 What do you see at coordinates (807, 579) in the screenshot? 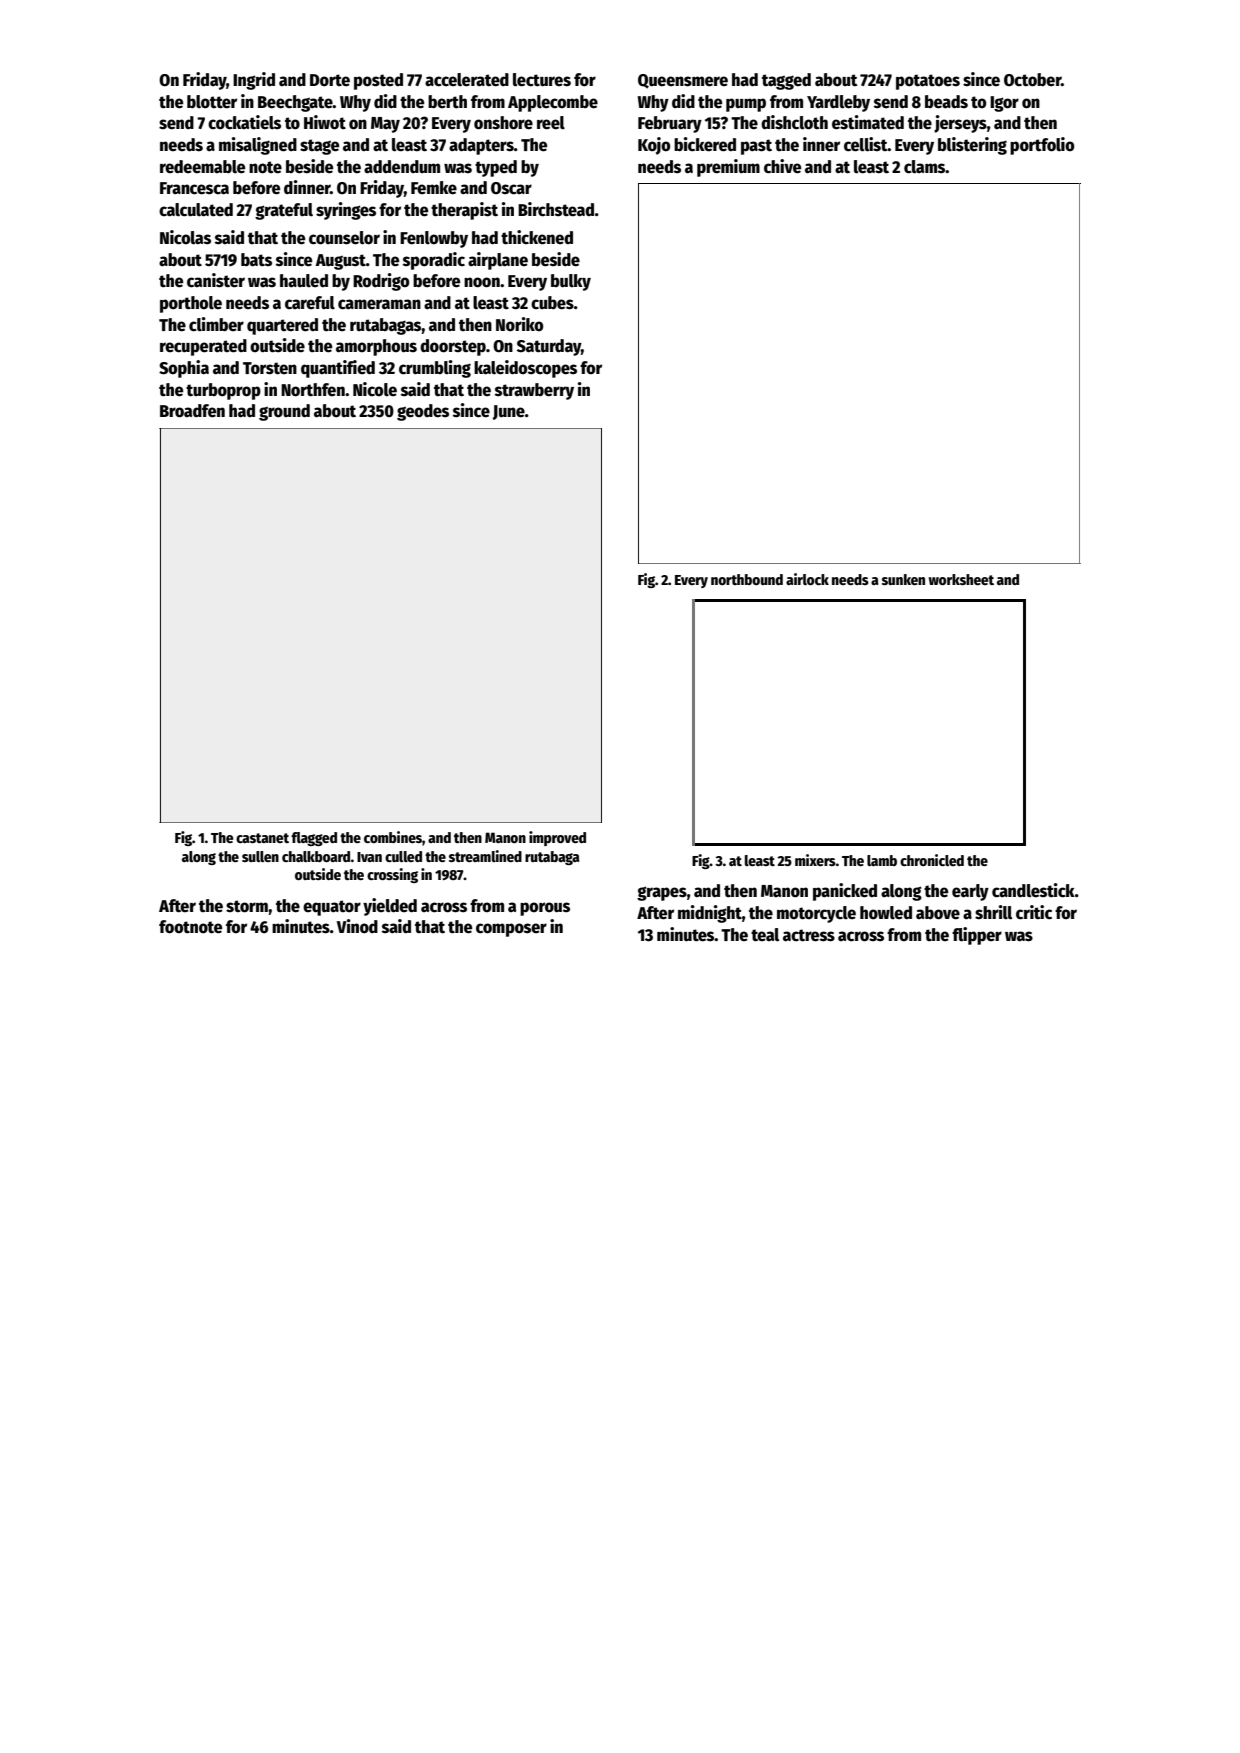
I see `airlock` at bounding box center [807, 579].
